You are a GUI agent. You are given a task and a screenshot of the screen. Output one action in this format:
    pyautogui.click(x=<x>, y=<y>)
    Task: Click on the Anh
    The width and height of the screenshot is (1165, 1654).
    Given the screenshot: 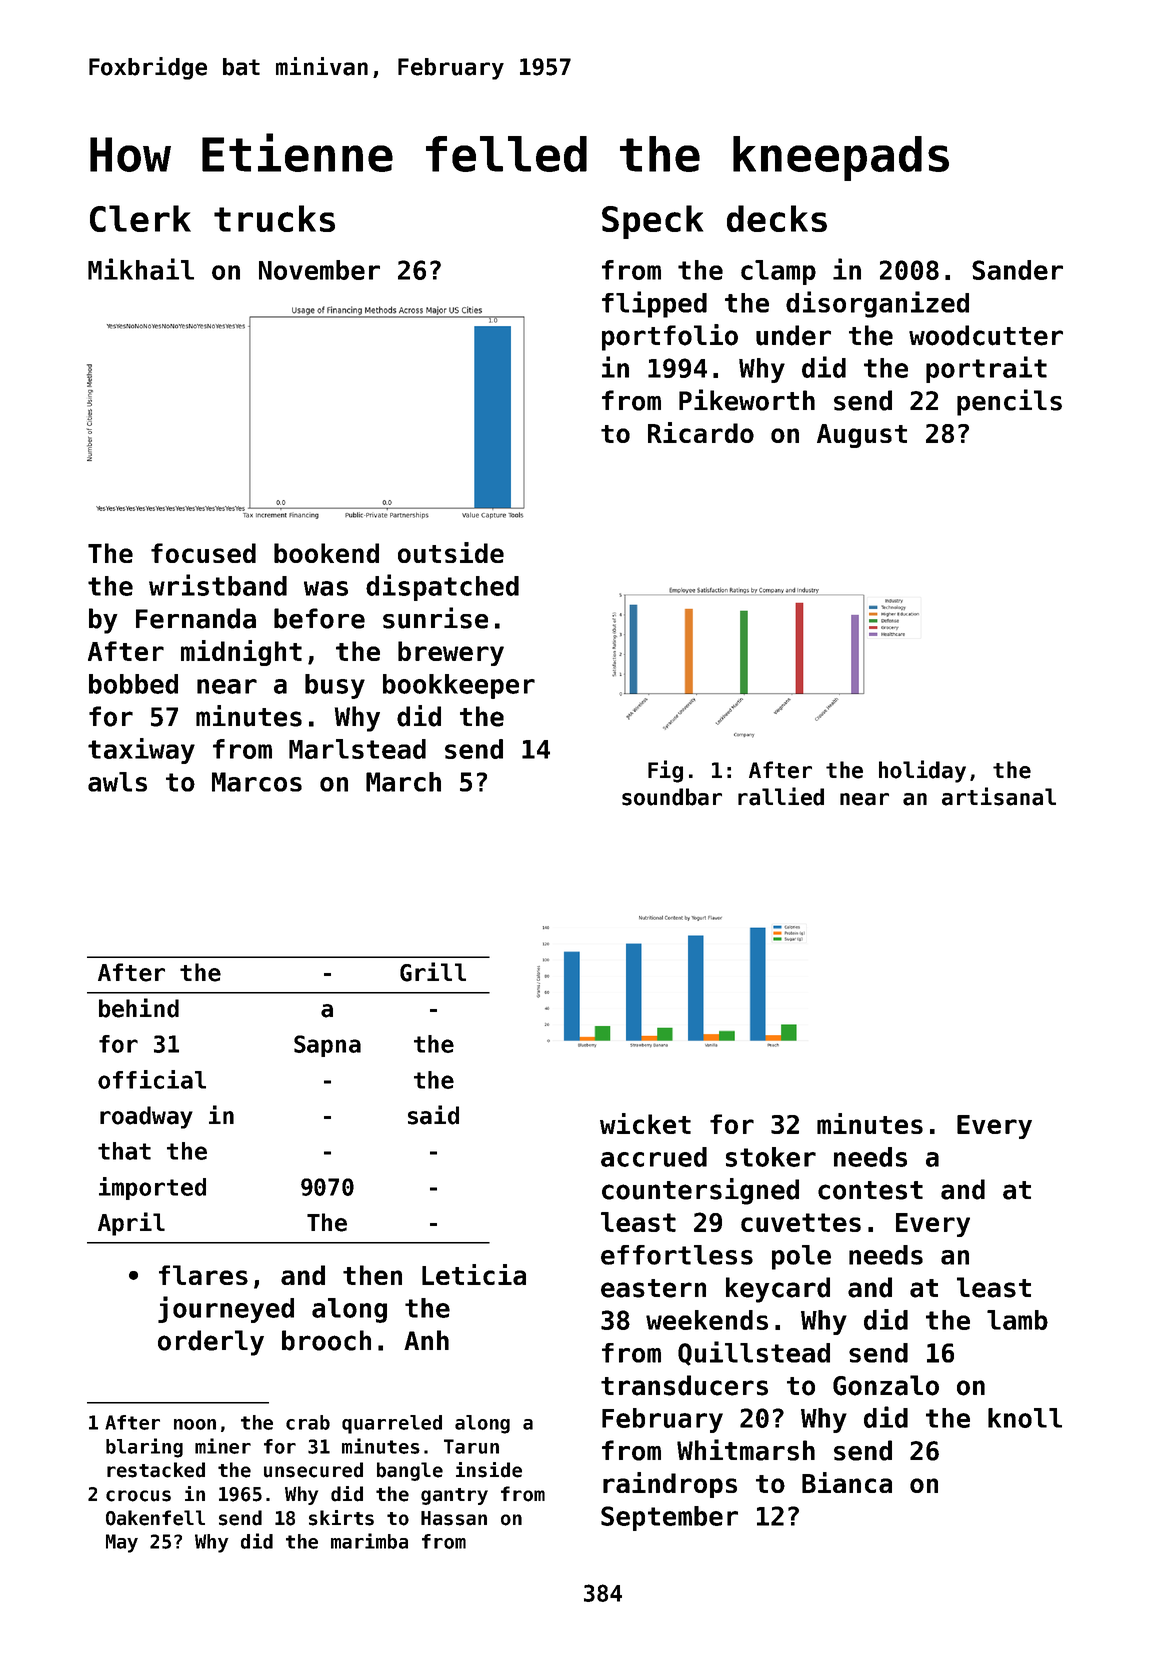 What is the action you would take?
    pyautogui.click(x=426, y=1340)
